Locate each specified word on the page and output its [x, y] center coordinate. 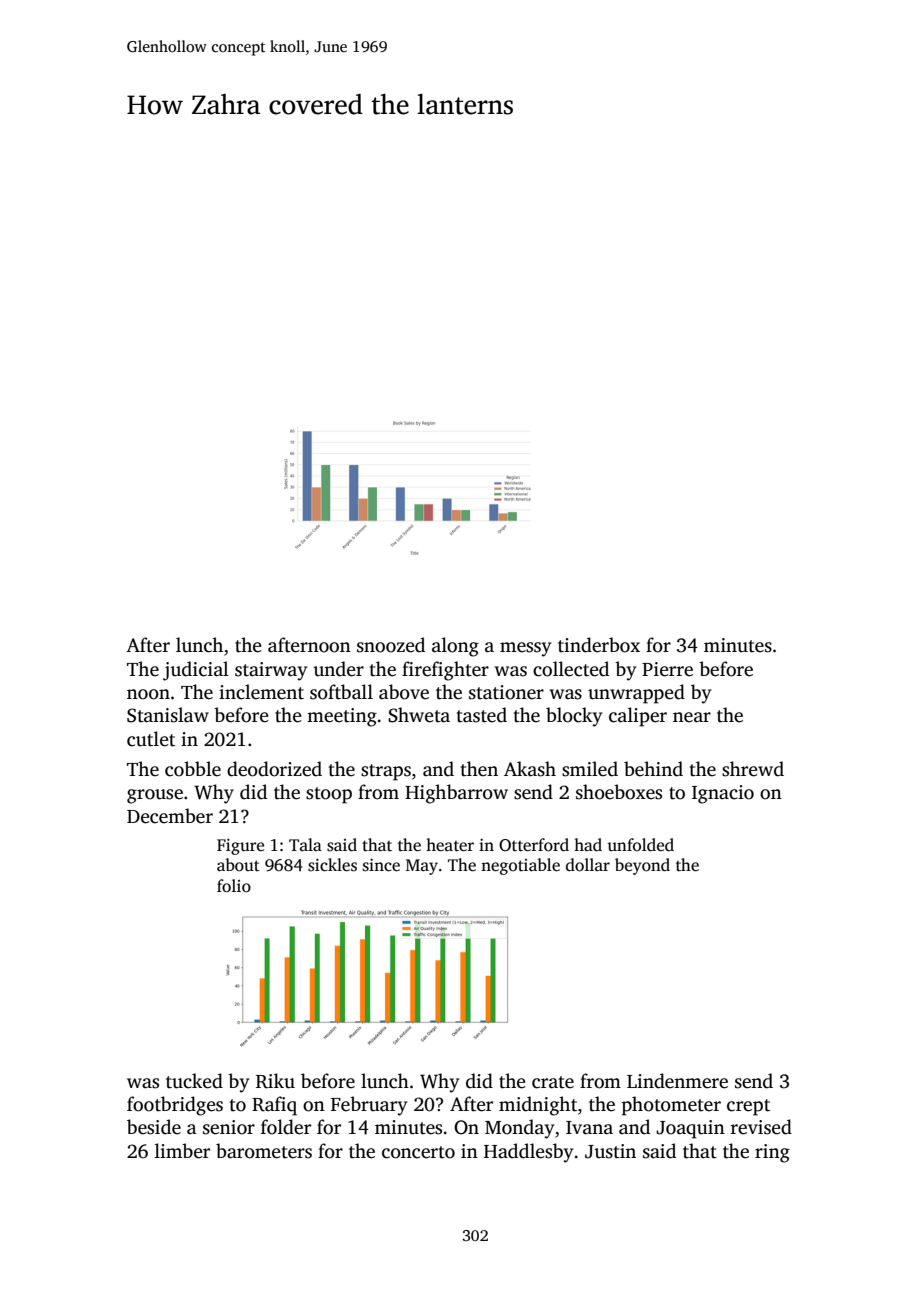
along [455, 647]
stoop [329, 795]
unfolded [640, 845]
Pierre [667, 669]
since [381, 865]
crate [553, 1082]
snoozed [391, 645]
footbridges [175, 1106]
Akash [530, 769]
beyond [642, 866]
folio [234, 886]
